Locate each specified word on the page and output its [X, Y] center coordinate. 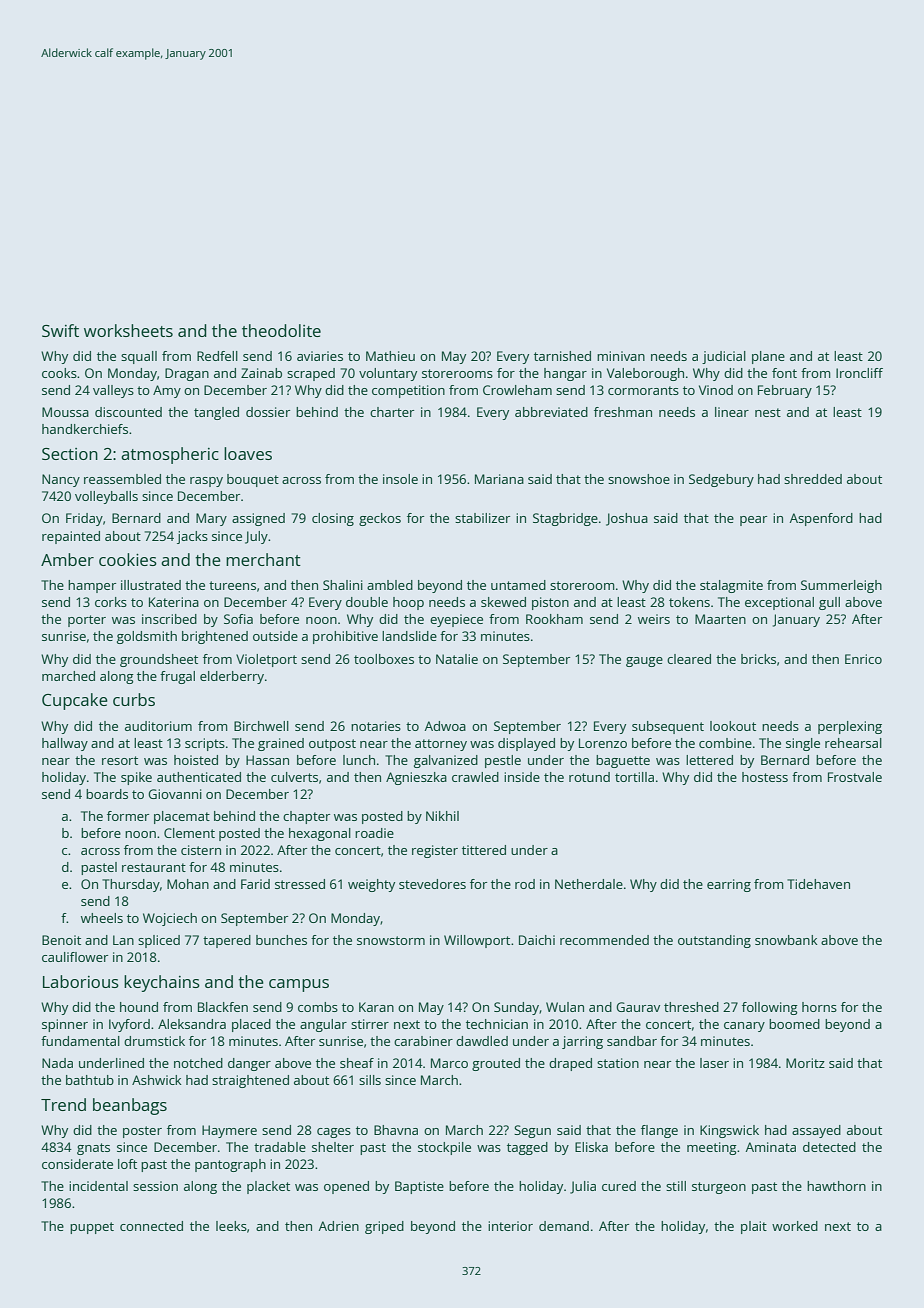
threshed [691, 1007]
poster [142, 1132]
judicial [724, 357]
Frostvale [855, 777]
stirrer [370, 1024]
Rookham [554, 619]
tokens [689, 602]
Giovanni [175, 794]
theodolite [281, 330]
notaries [376, 726]
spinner [65, 1025]
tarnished [562, 356]
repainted [71, 537]
